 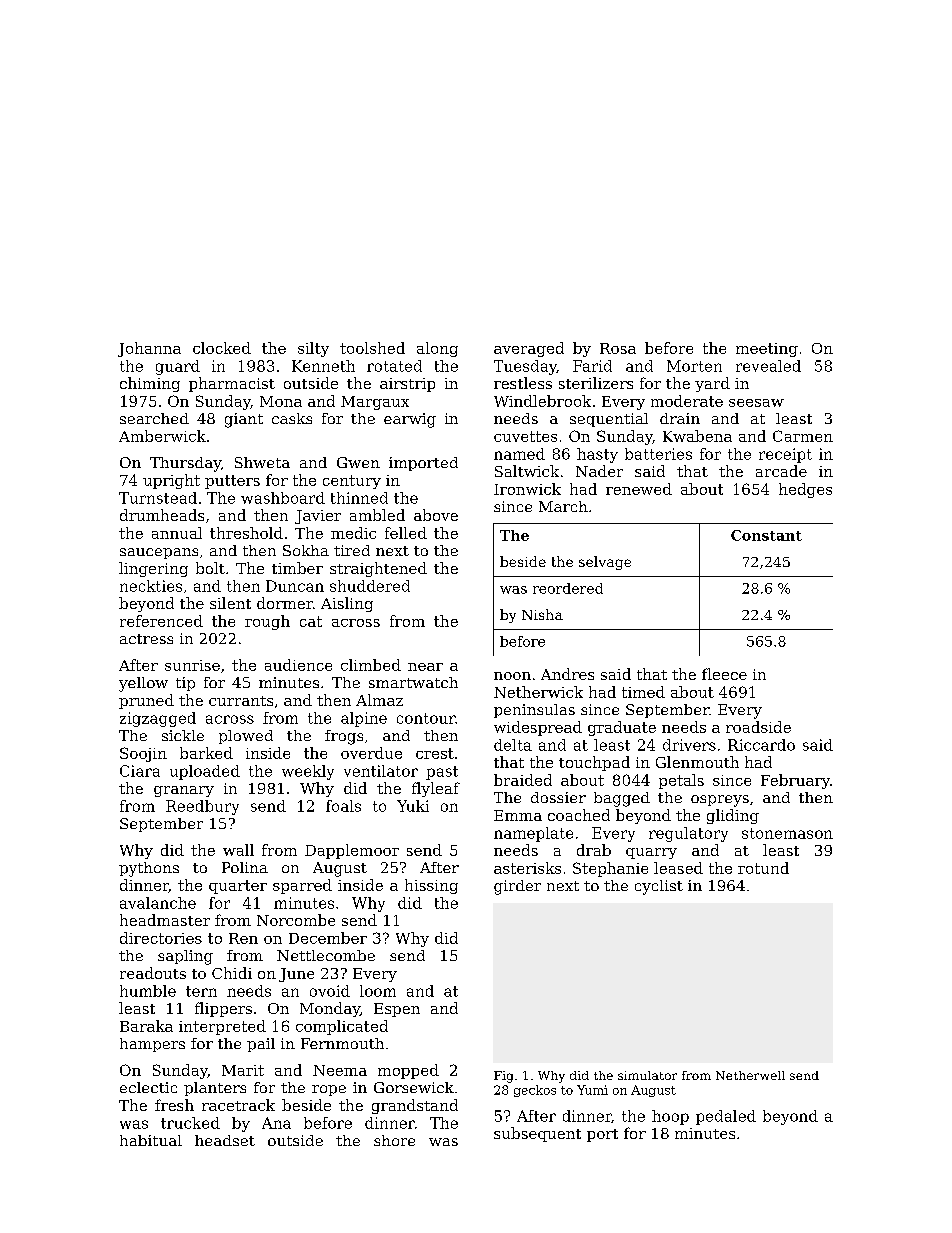 What do you see at coordinates (171, 481) in the screenshot?
I see `upright` at bounding box center [171, 481].
